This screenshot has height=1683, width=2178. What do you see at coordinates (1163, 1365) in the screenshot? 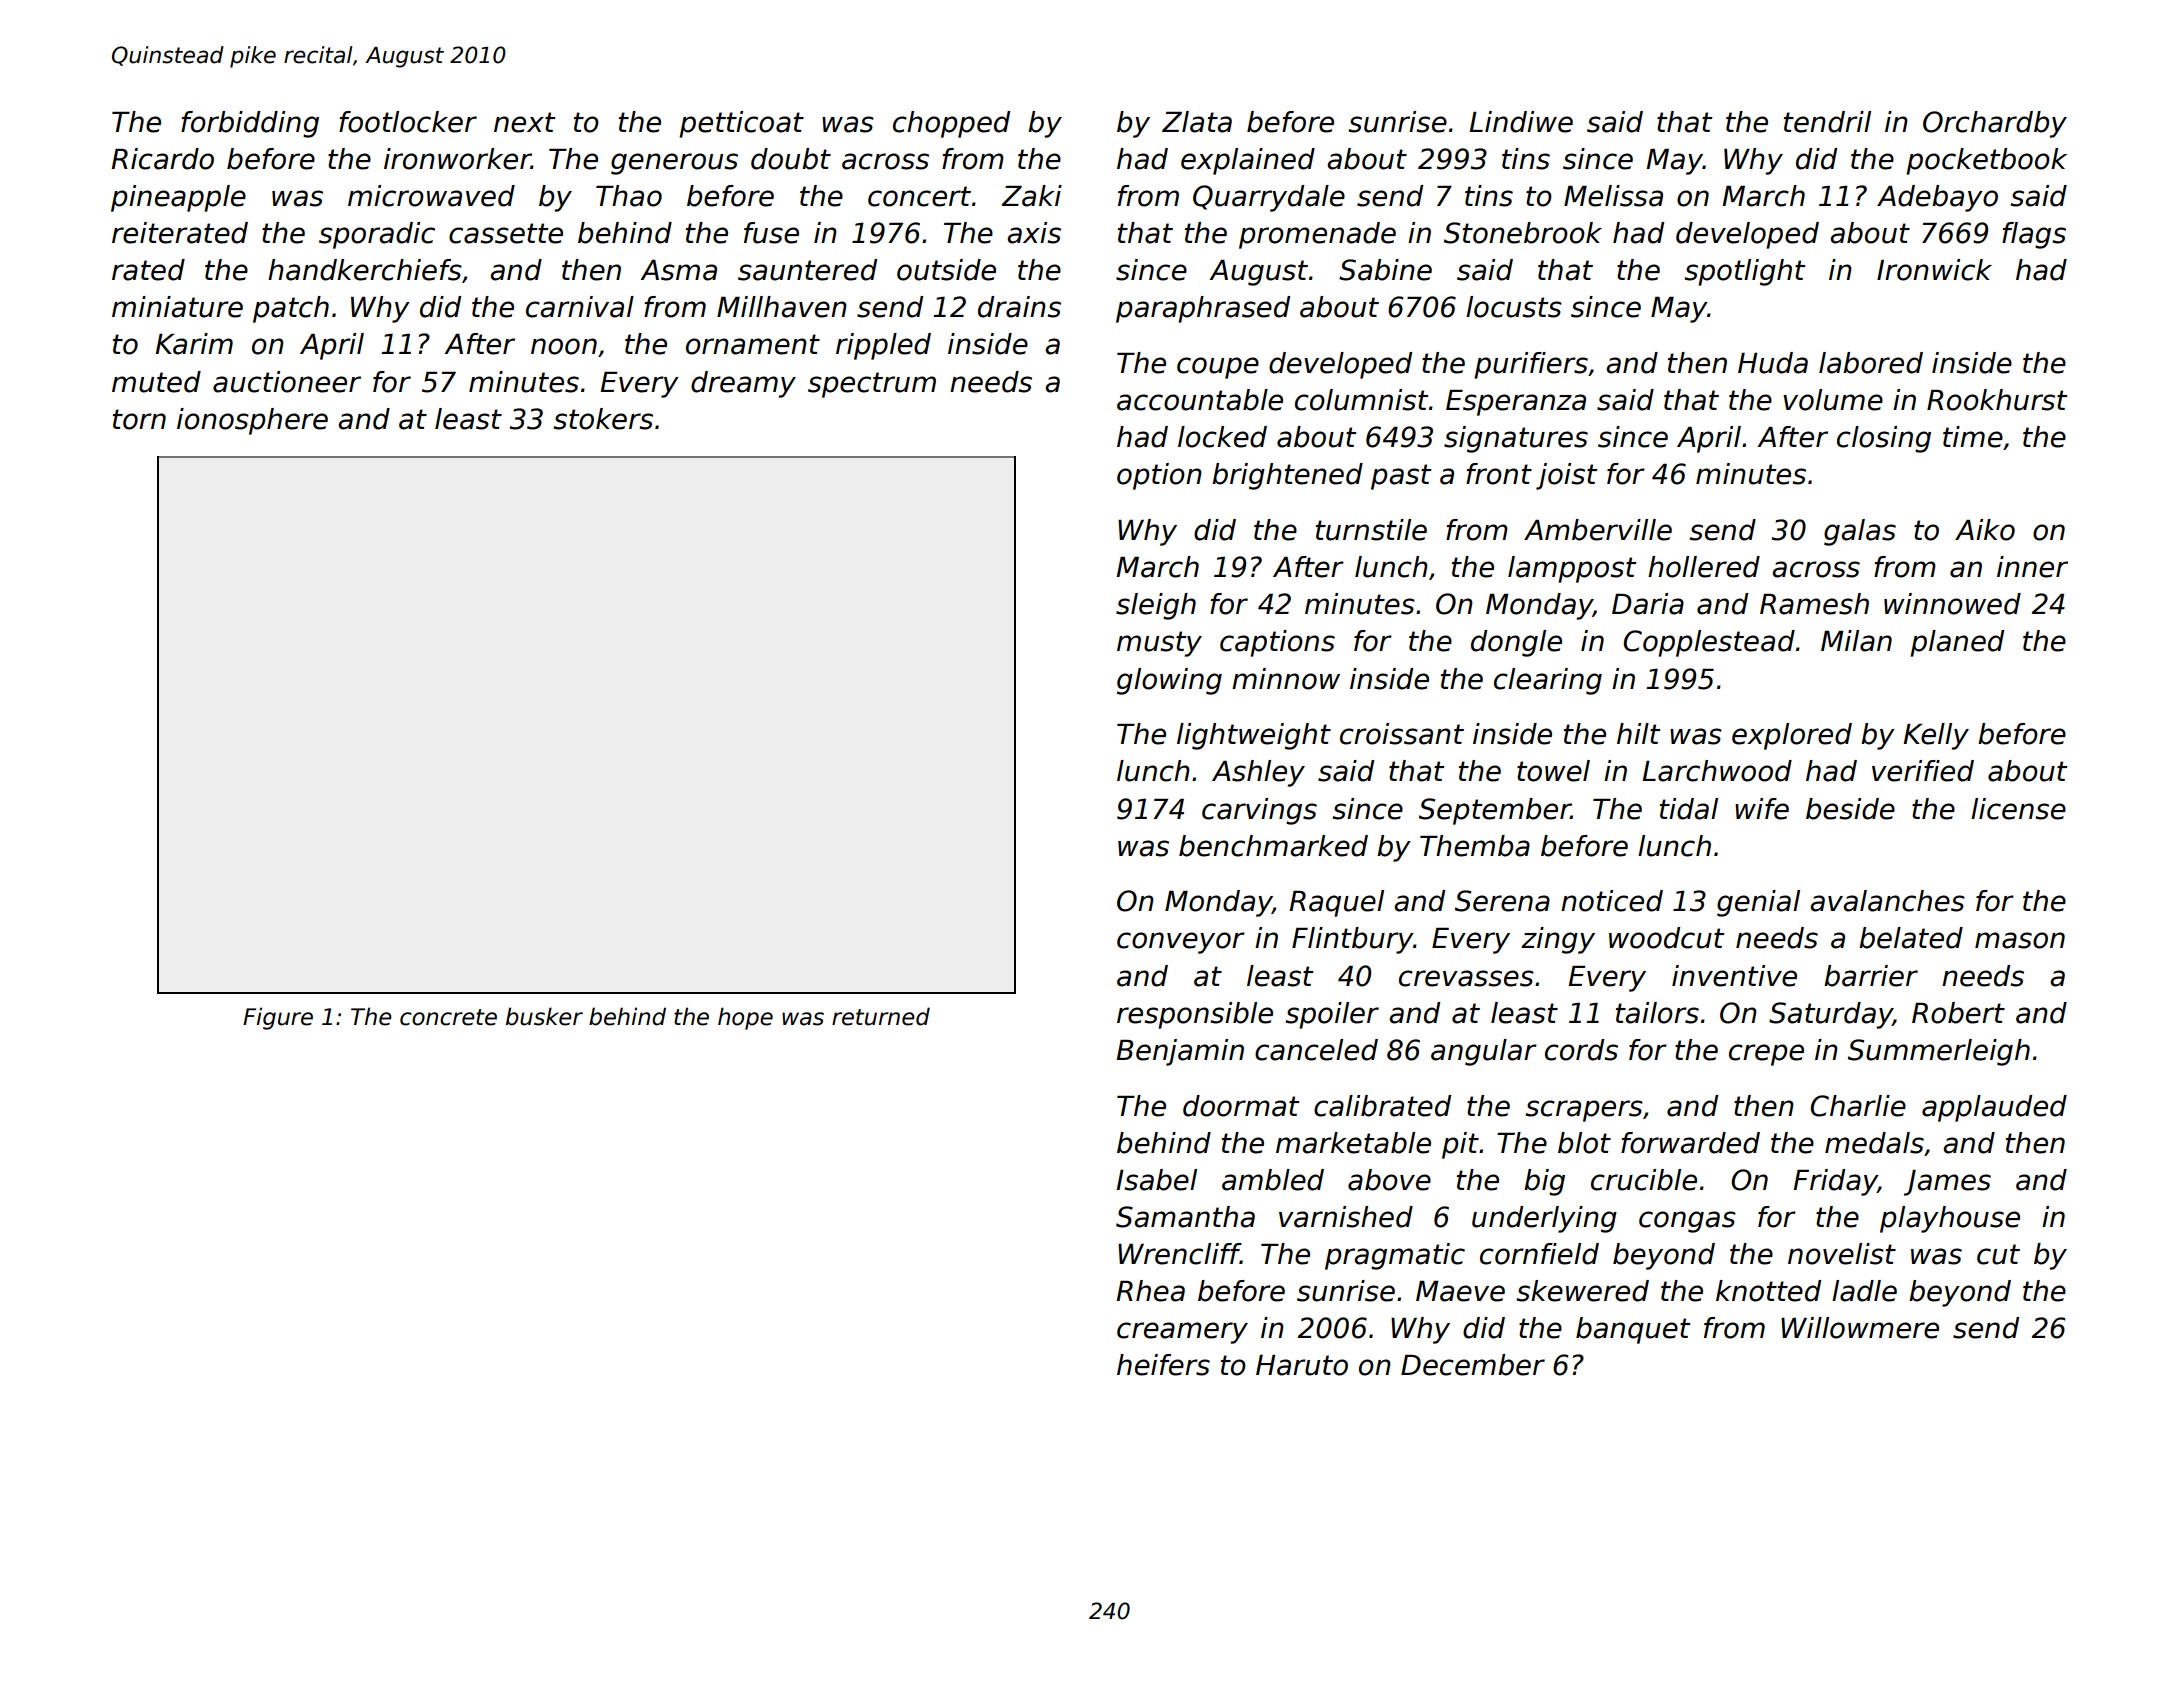
I see `heifers` at bounding box center [1163, 1365].
